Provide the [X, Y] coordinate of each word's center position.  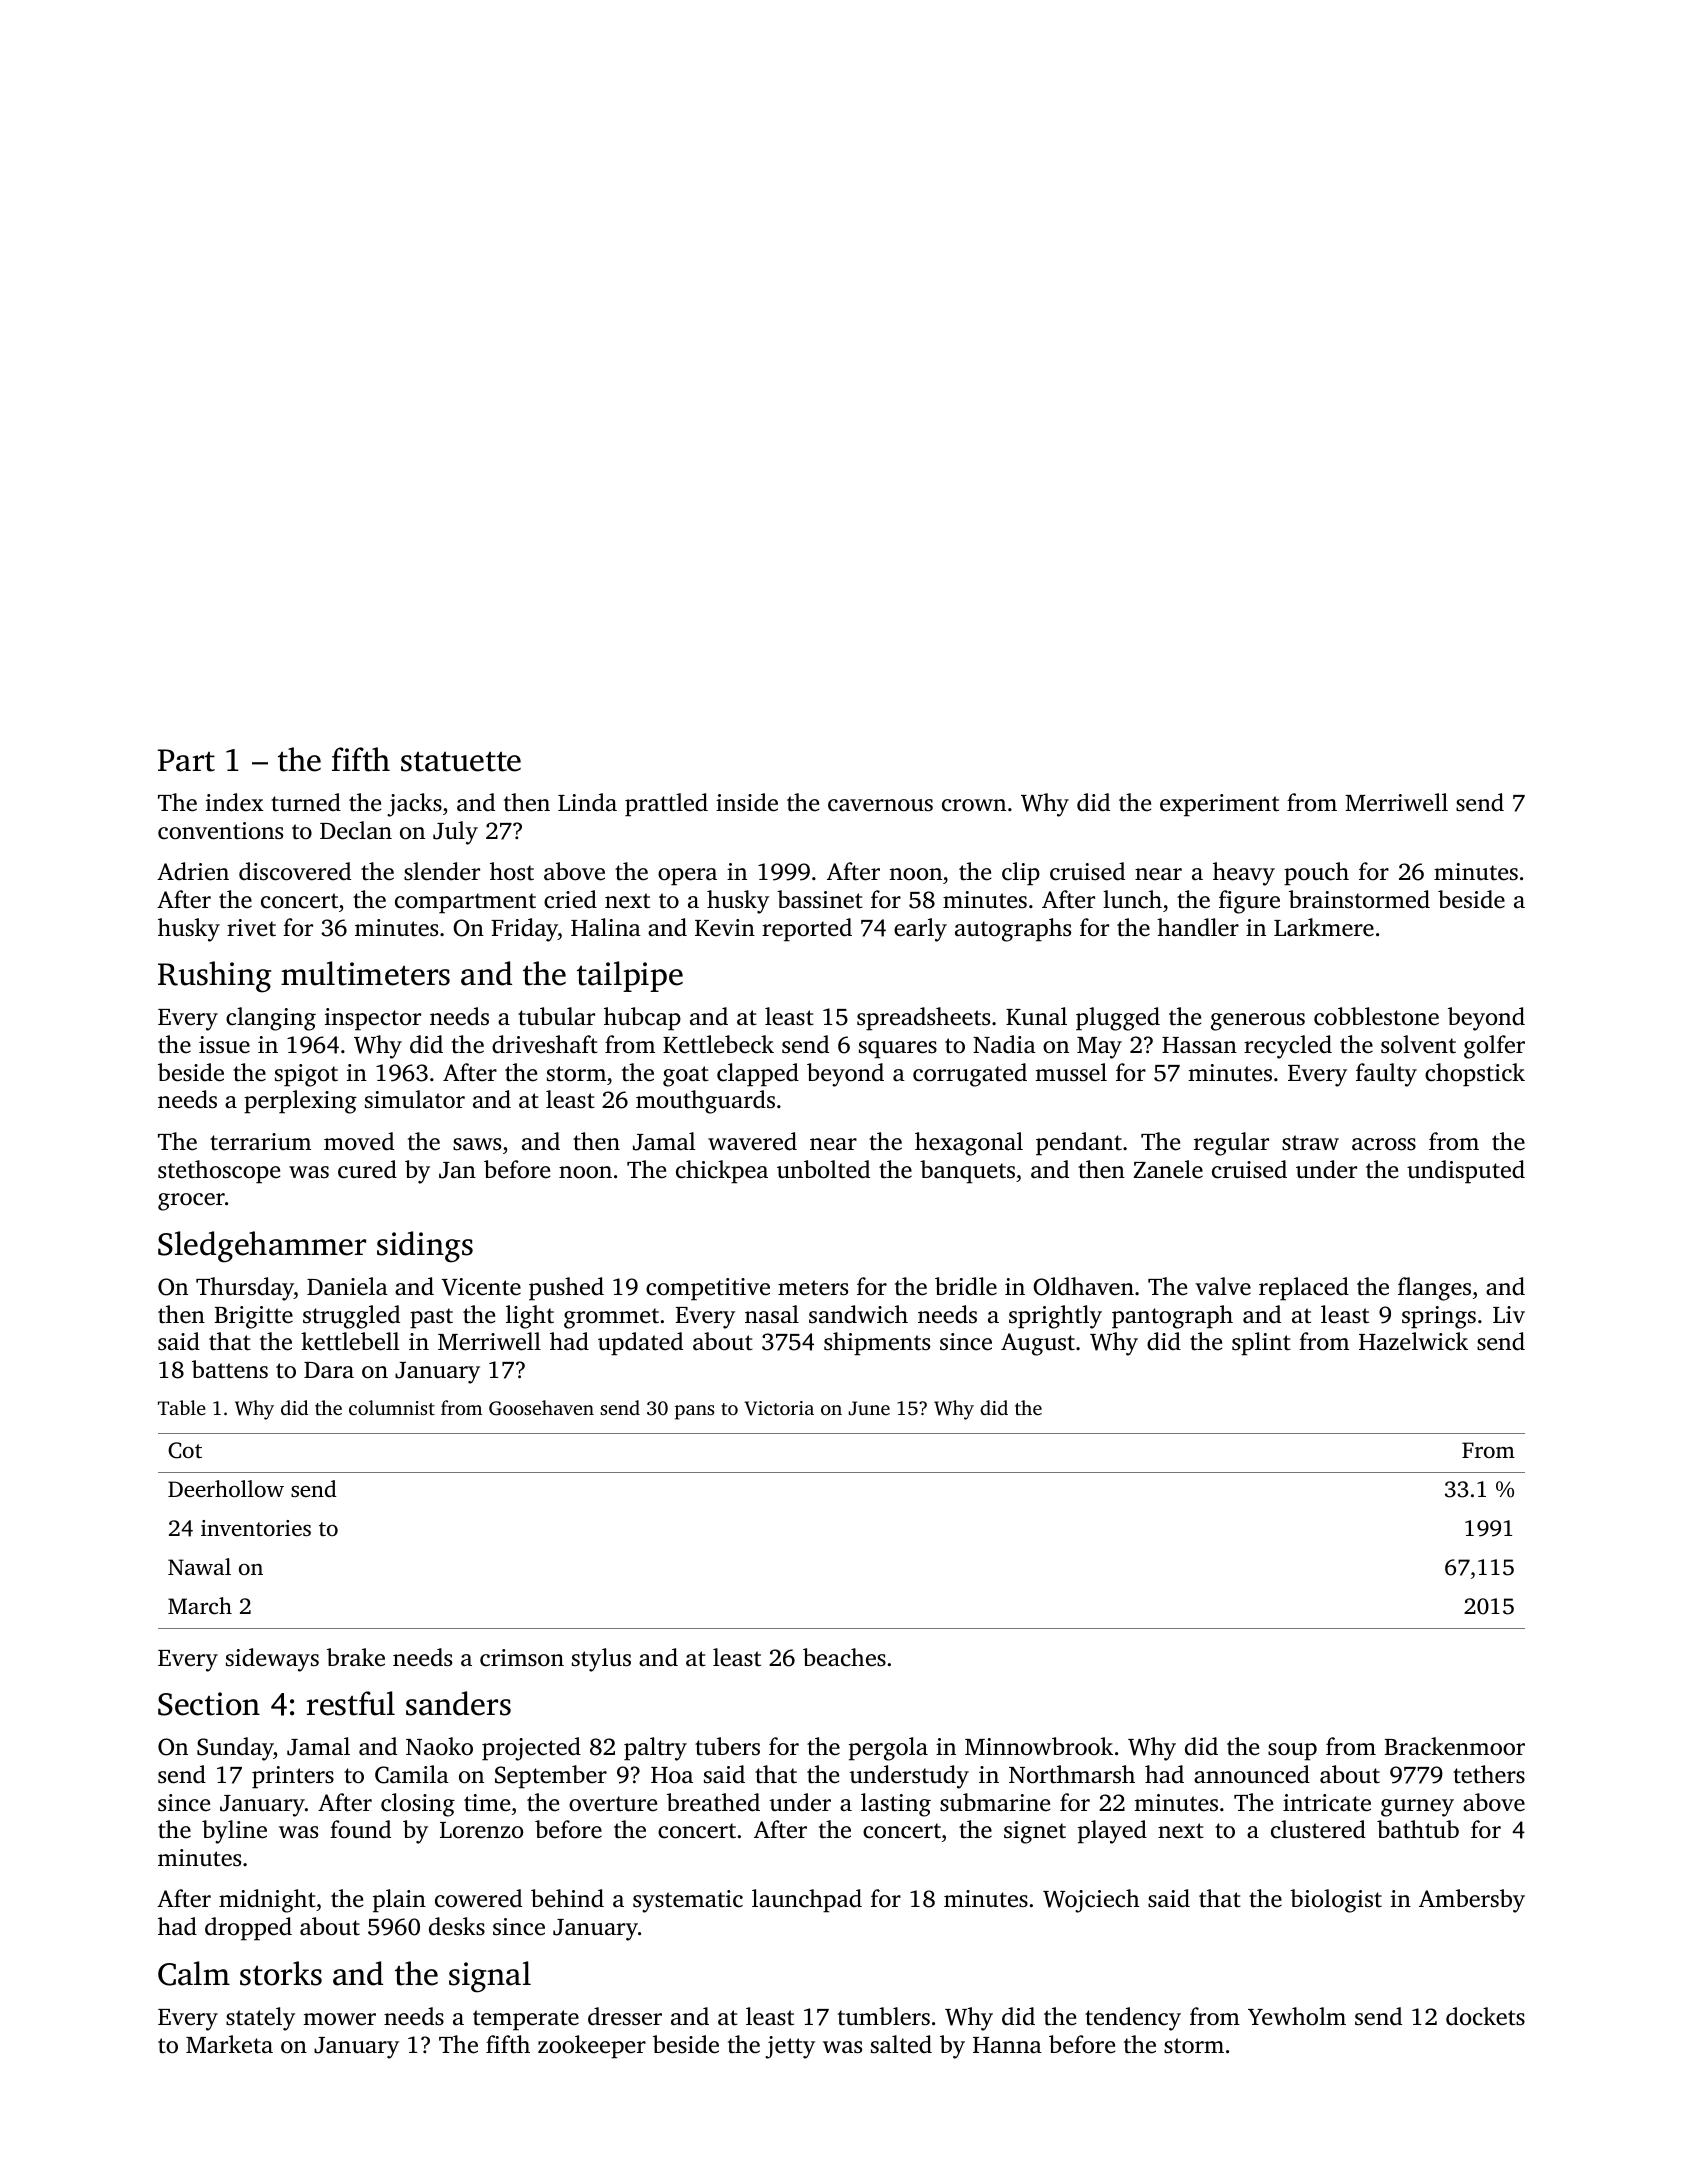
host [512, 871]
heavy [1244, 874]
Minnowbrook [1039, 1746]
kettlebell [350, 1341]
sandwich [858, 1314]
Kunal [1036, 1016]
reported [807, 930]
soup [1292, 1752]
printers [293, 1777]
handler [1198, 927]
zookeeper [592, 2047]
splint [1261, 1344]
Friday [524, 930]
